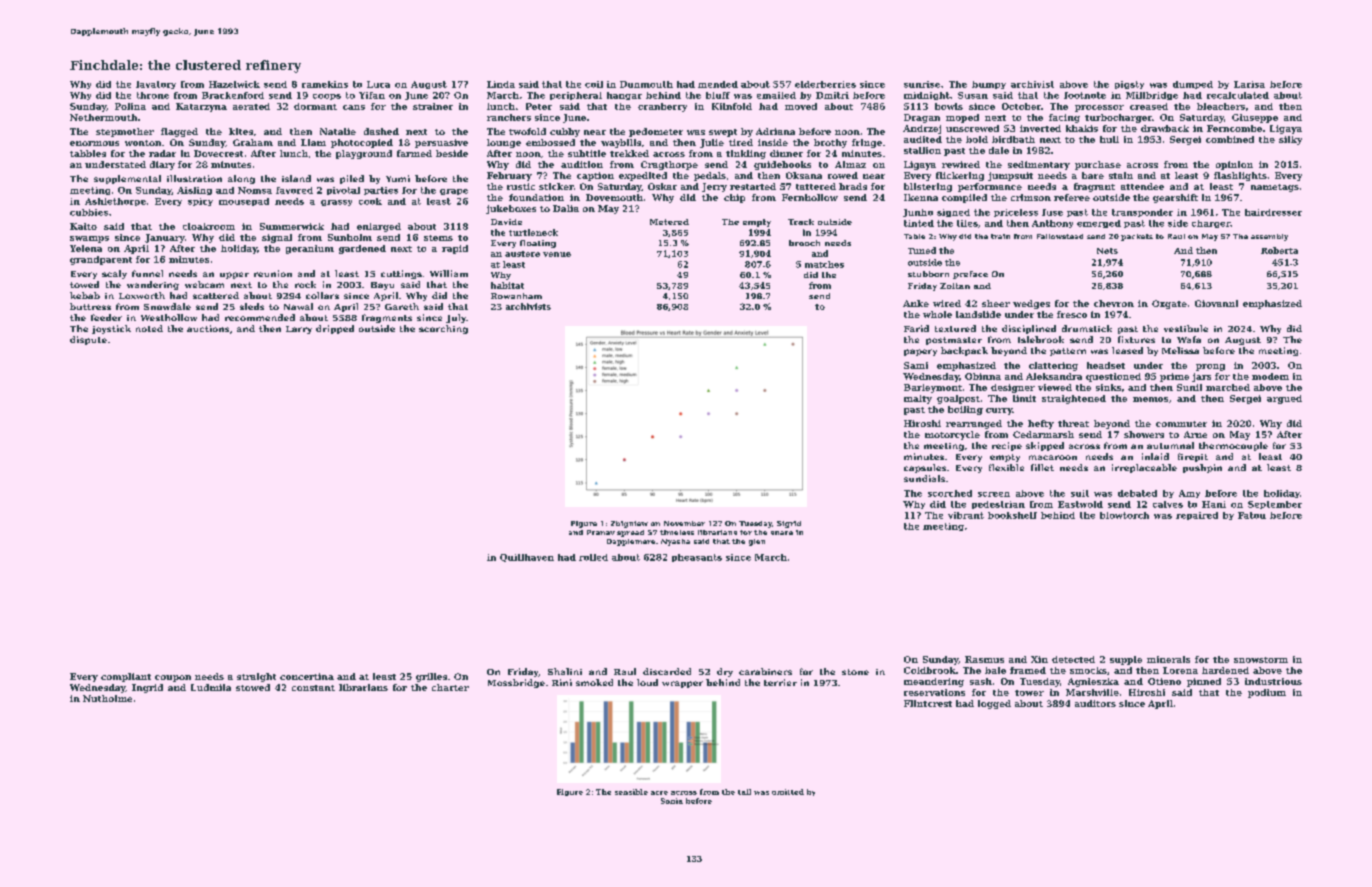 The image size is (1372, 887). What do you see at coordinates (156, 85) in the document?
I see `lavatory` at bounding box center [156, 85].
